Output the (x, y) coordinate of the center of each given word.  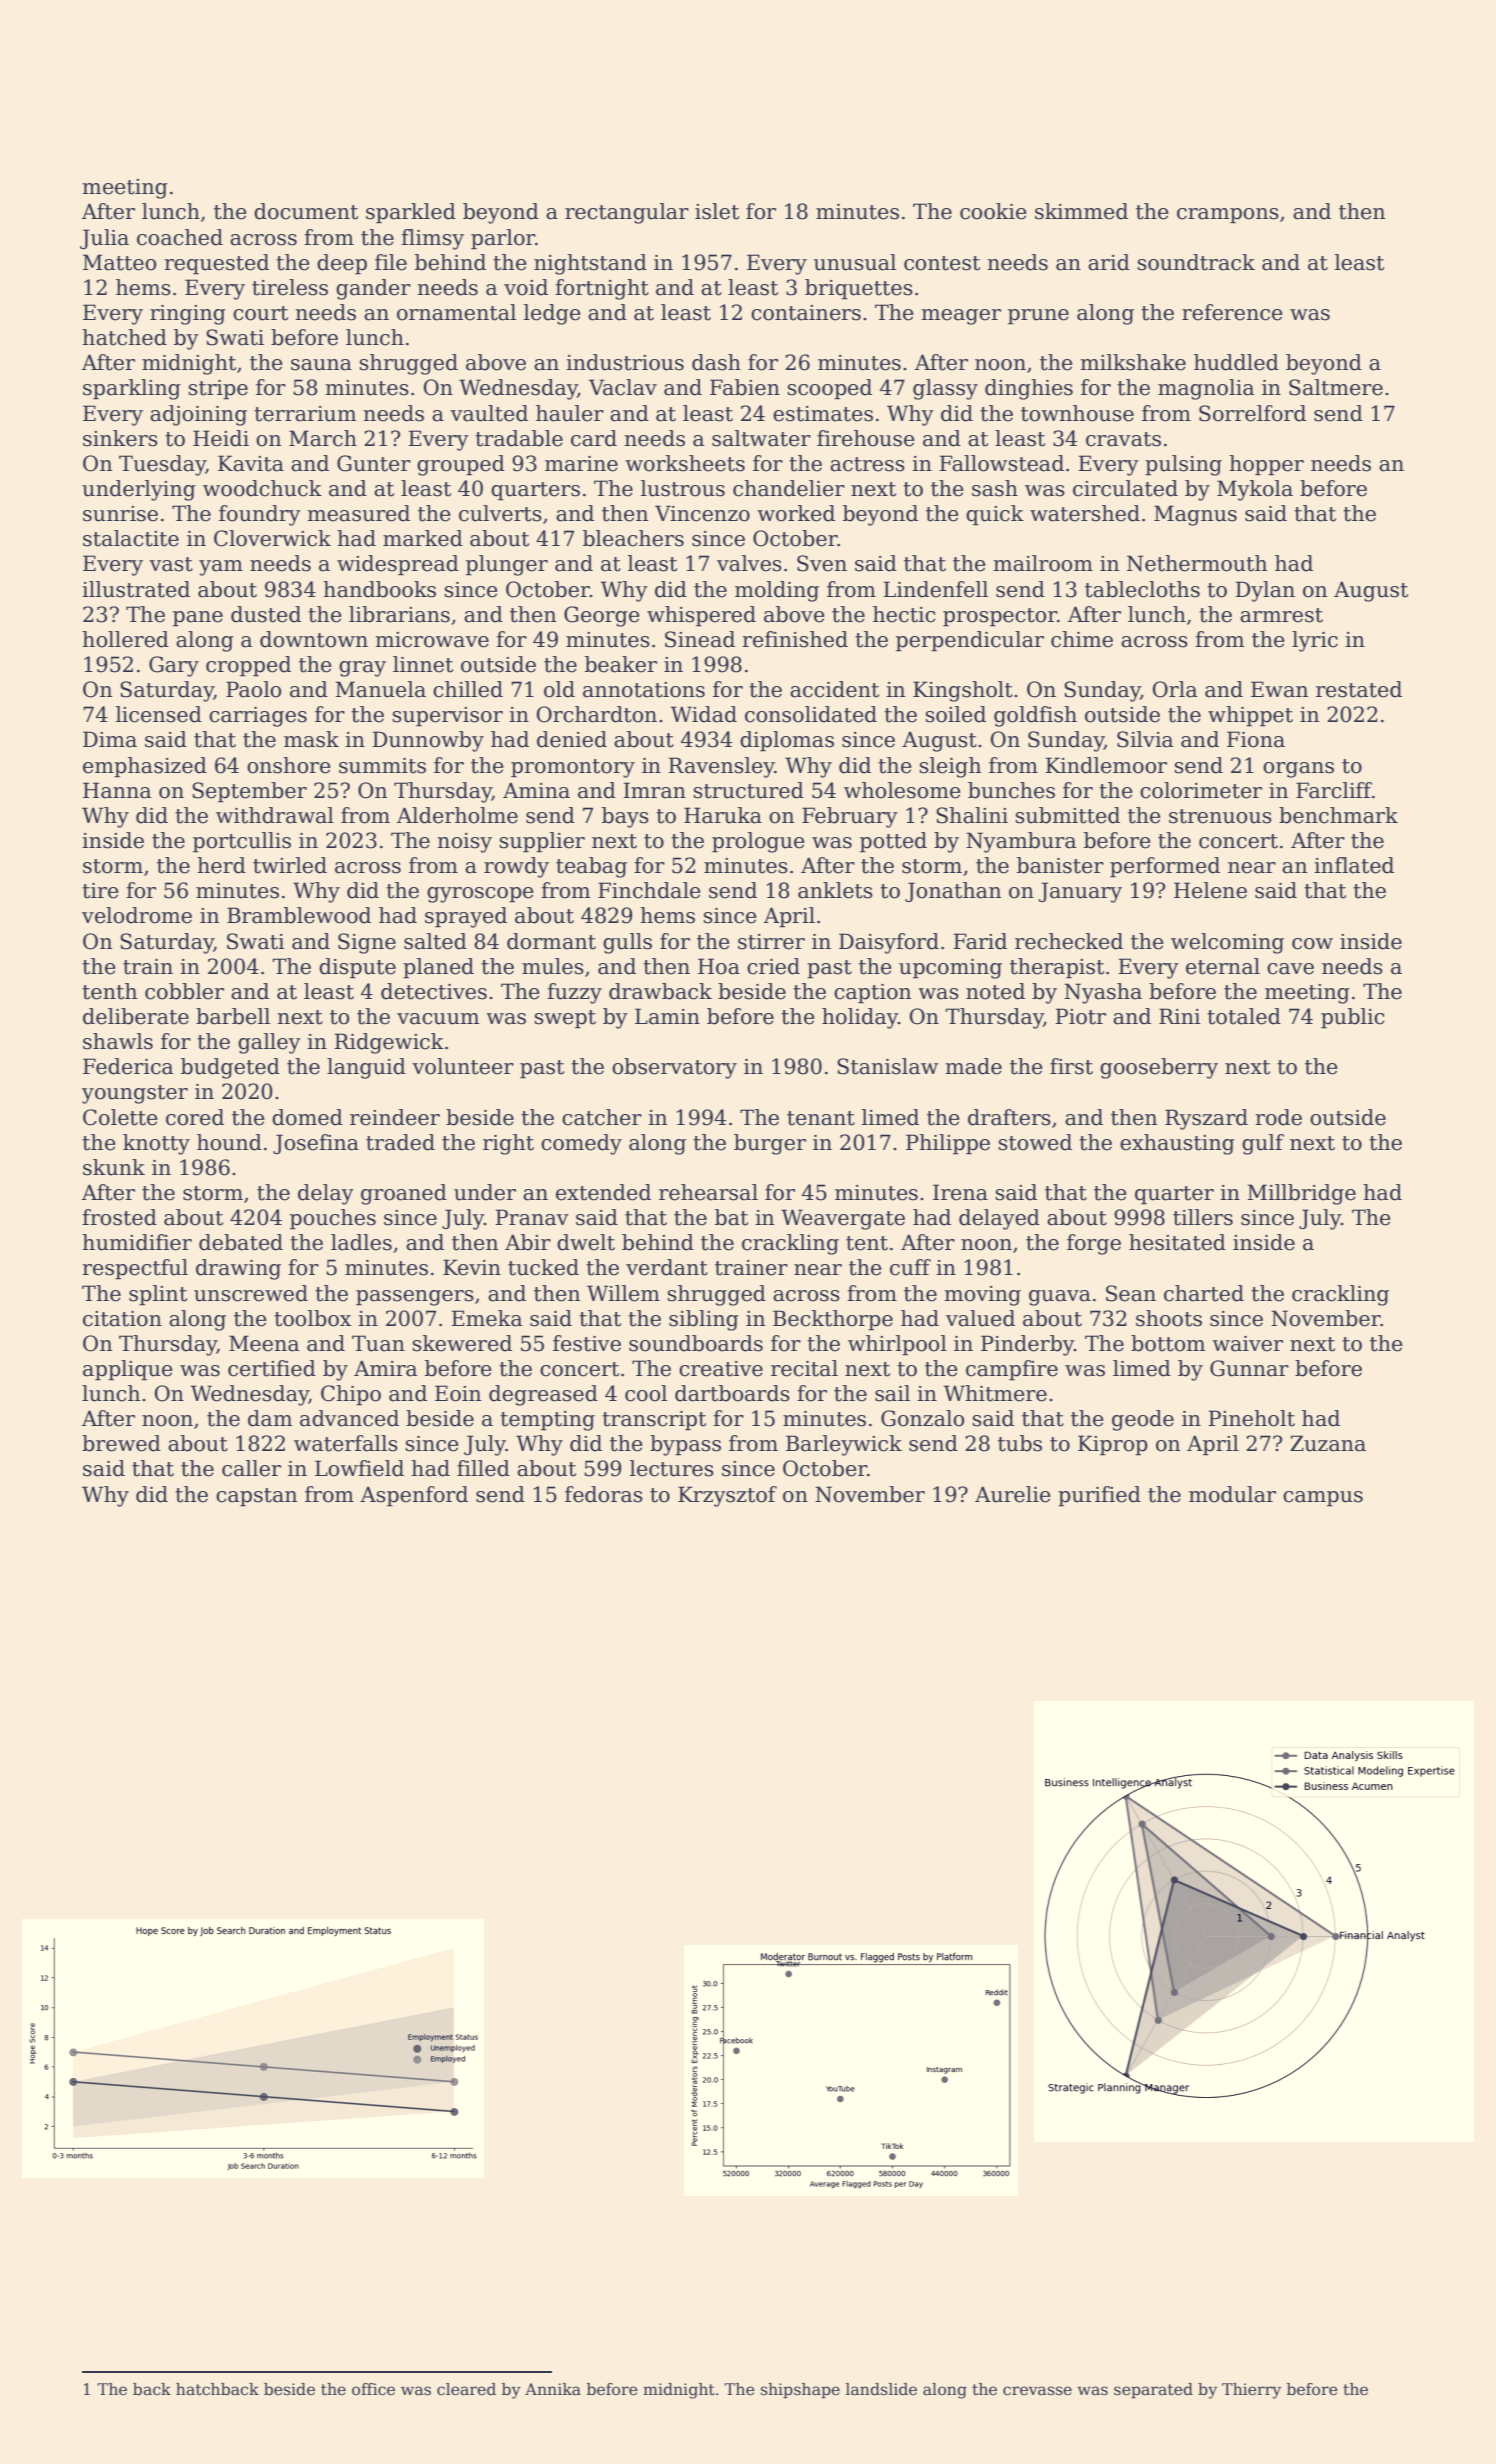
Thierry (1251, 2391)
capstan (256, 1497)
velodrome (137, 915)
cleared (466, 2389)
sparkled (411, 213)
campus (1323, 1499)
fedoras (604, 1494)
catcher (602, 1117)
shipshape (800, 2390)
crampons (1228, 216)
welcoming (1227, 943)
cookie (993, 211)
